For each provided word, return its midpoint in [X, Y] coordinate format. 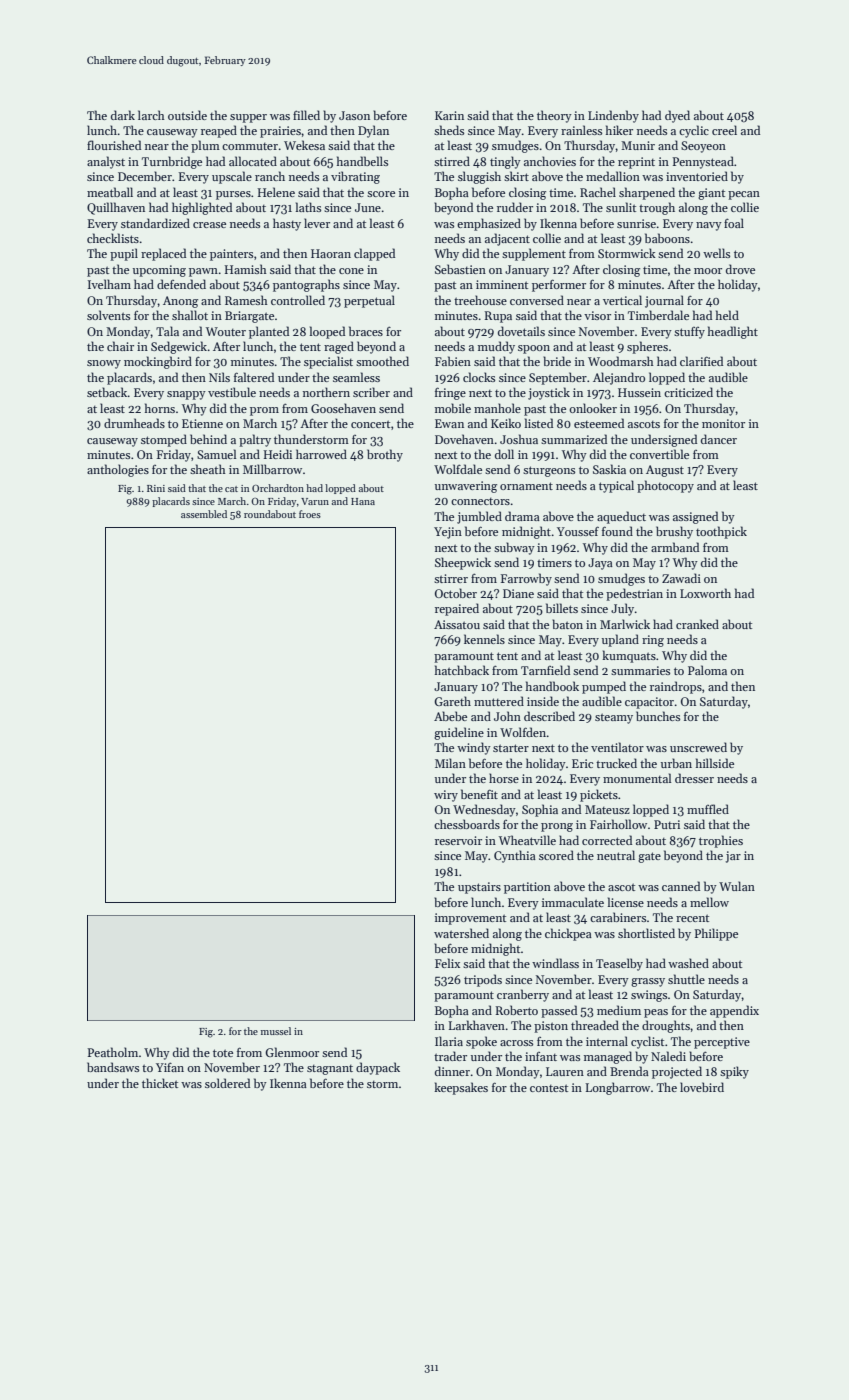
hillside [715, 763]
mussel [276, 1031]
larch [151, 115]
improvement [470, 919]
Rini [156, 488]
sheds [449, 130]
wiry [446, 796]
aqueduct [621, 517]
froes [310, 514]
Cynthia [515, 856]
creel [724, 130]
